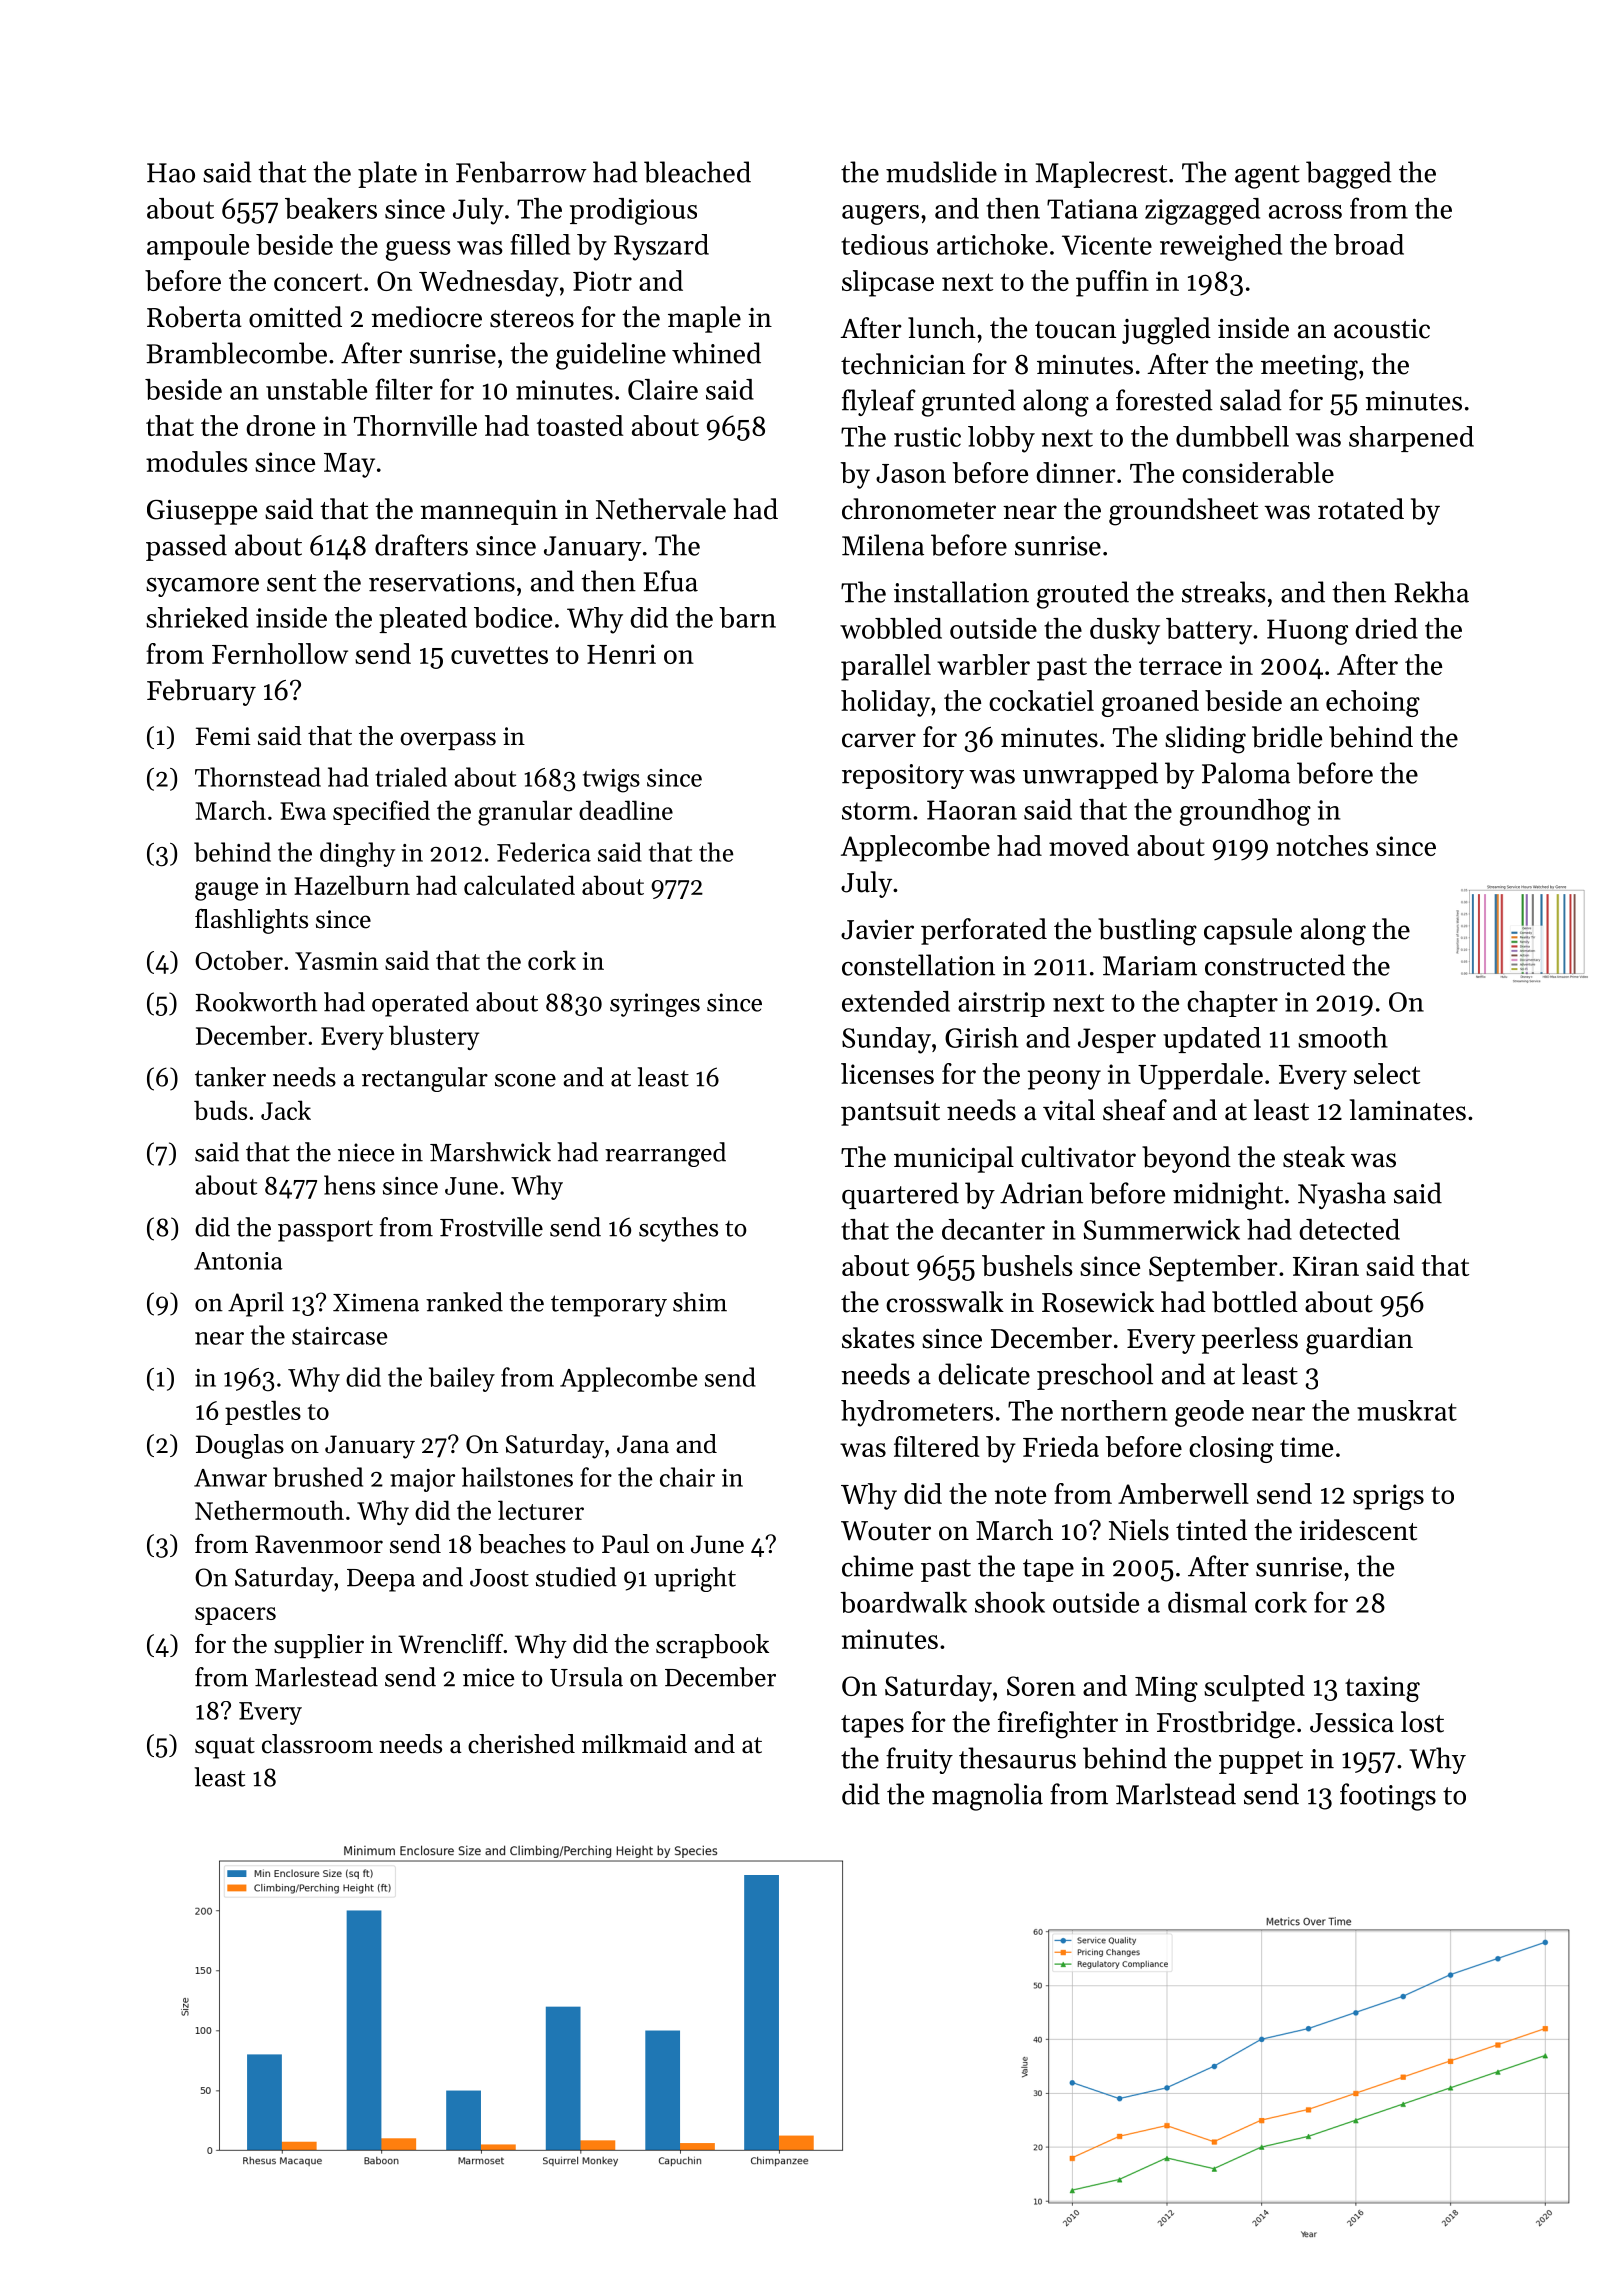 The height and width of the document is (2292, 1620). I want to click on quartered, so click(900, 1195).
